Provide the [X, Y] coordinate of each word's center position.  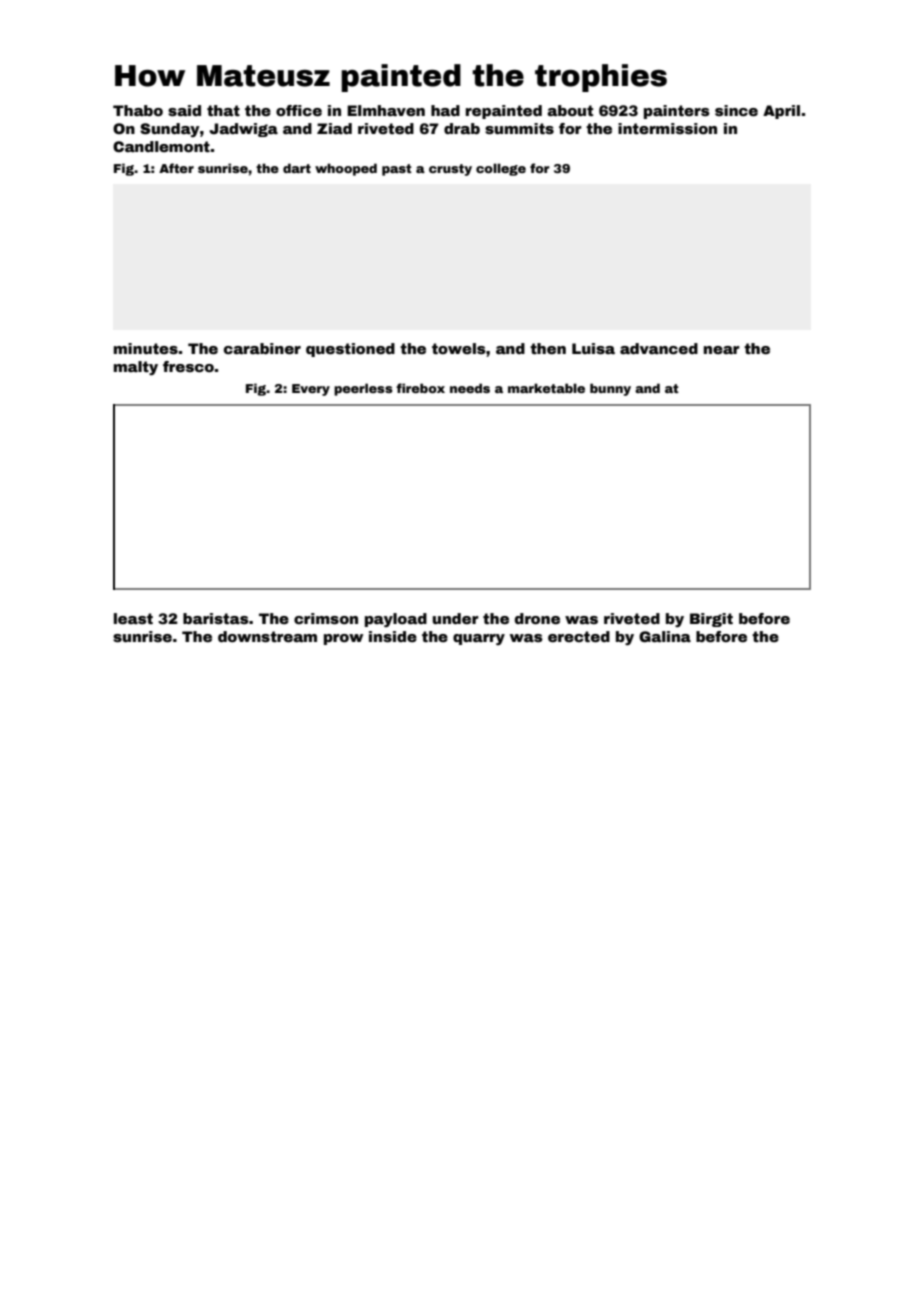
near [722, 350]
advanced [659, 348]
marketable [546, 388]
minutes [146, 348]
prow [343, 639]
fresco [188, 366]
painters [677, 112]
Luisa [593, 348]
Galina [665, 636]
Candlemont [161, 146]
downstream [267, 636]
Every [311, 390]
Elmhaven [386, 110]
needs [470, 388]
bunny [610, 389]
